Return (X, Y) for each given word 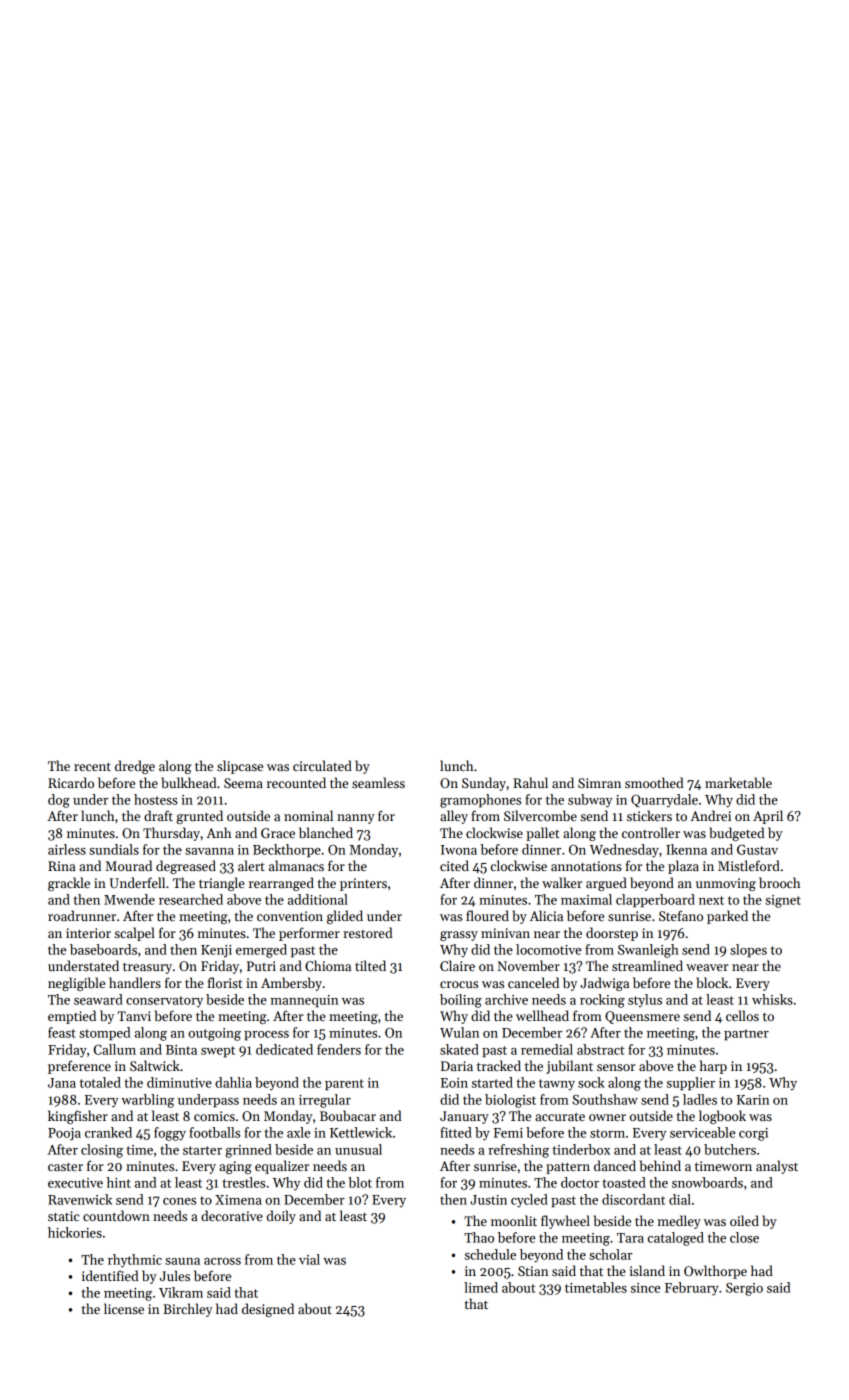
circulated (322, 765)
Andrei (710, 815)
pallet (543, 834)
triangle (222, 884)
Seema (243, 783)
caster (65, 1166)
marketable (738, 782)
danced (615, 1165)
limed (481, 1287)
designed (268, 1310)
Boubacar (348, 1115)
